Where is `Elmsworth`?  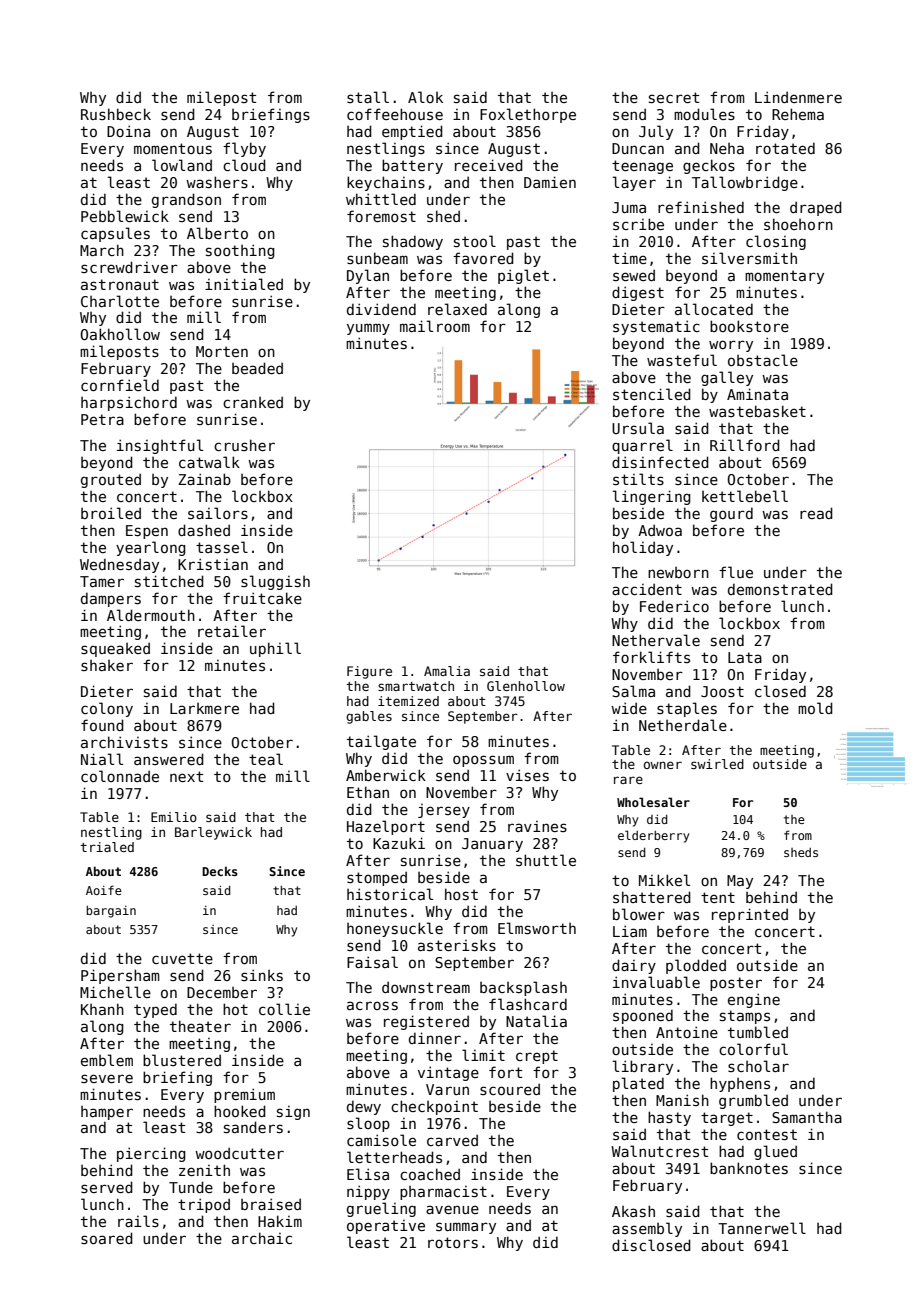
Elmsworth is located at coordinates (537, 928).
